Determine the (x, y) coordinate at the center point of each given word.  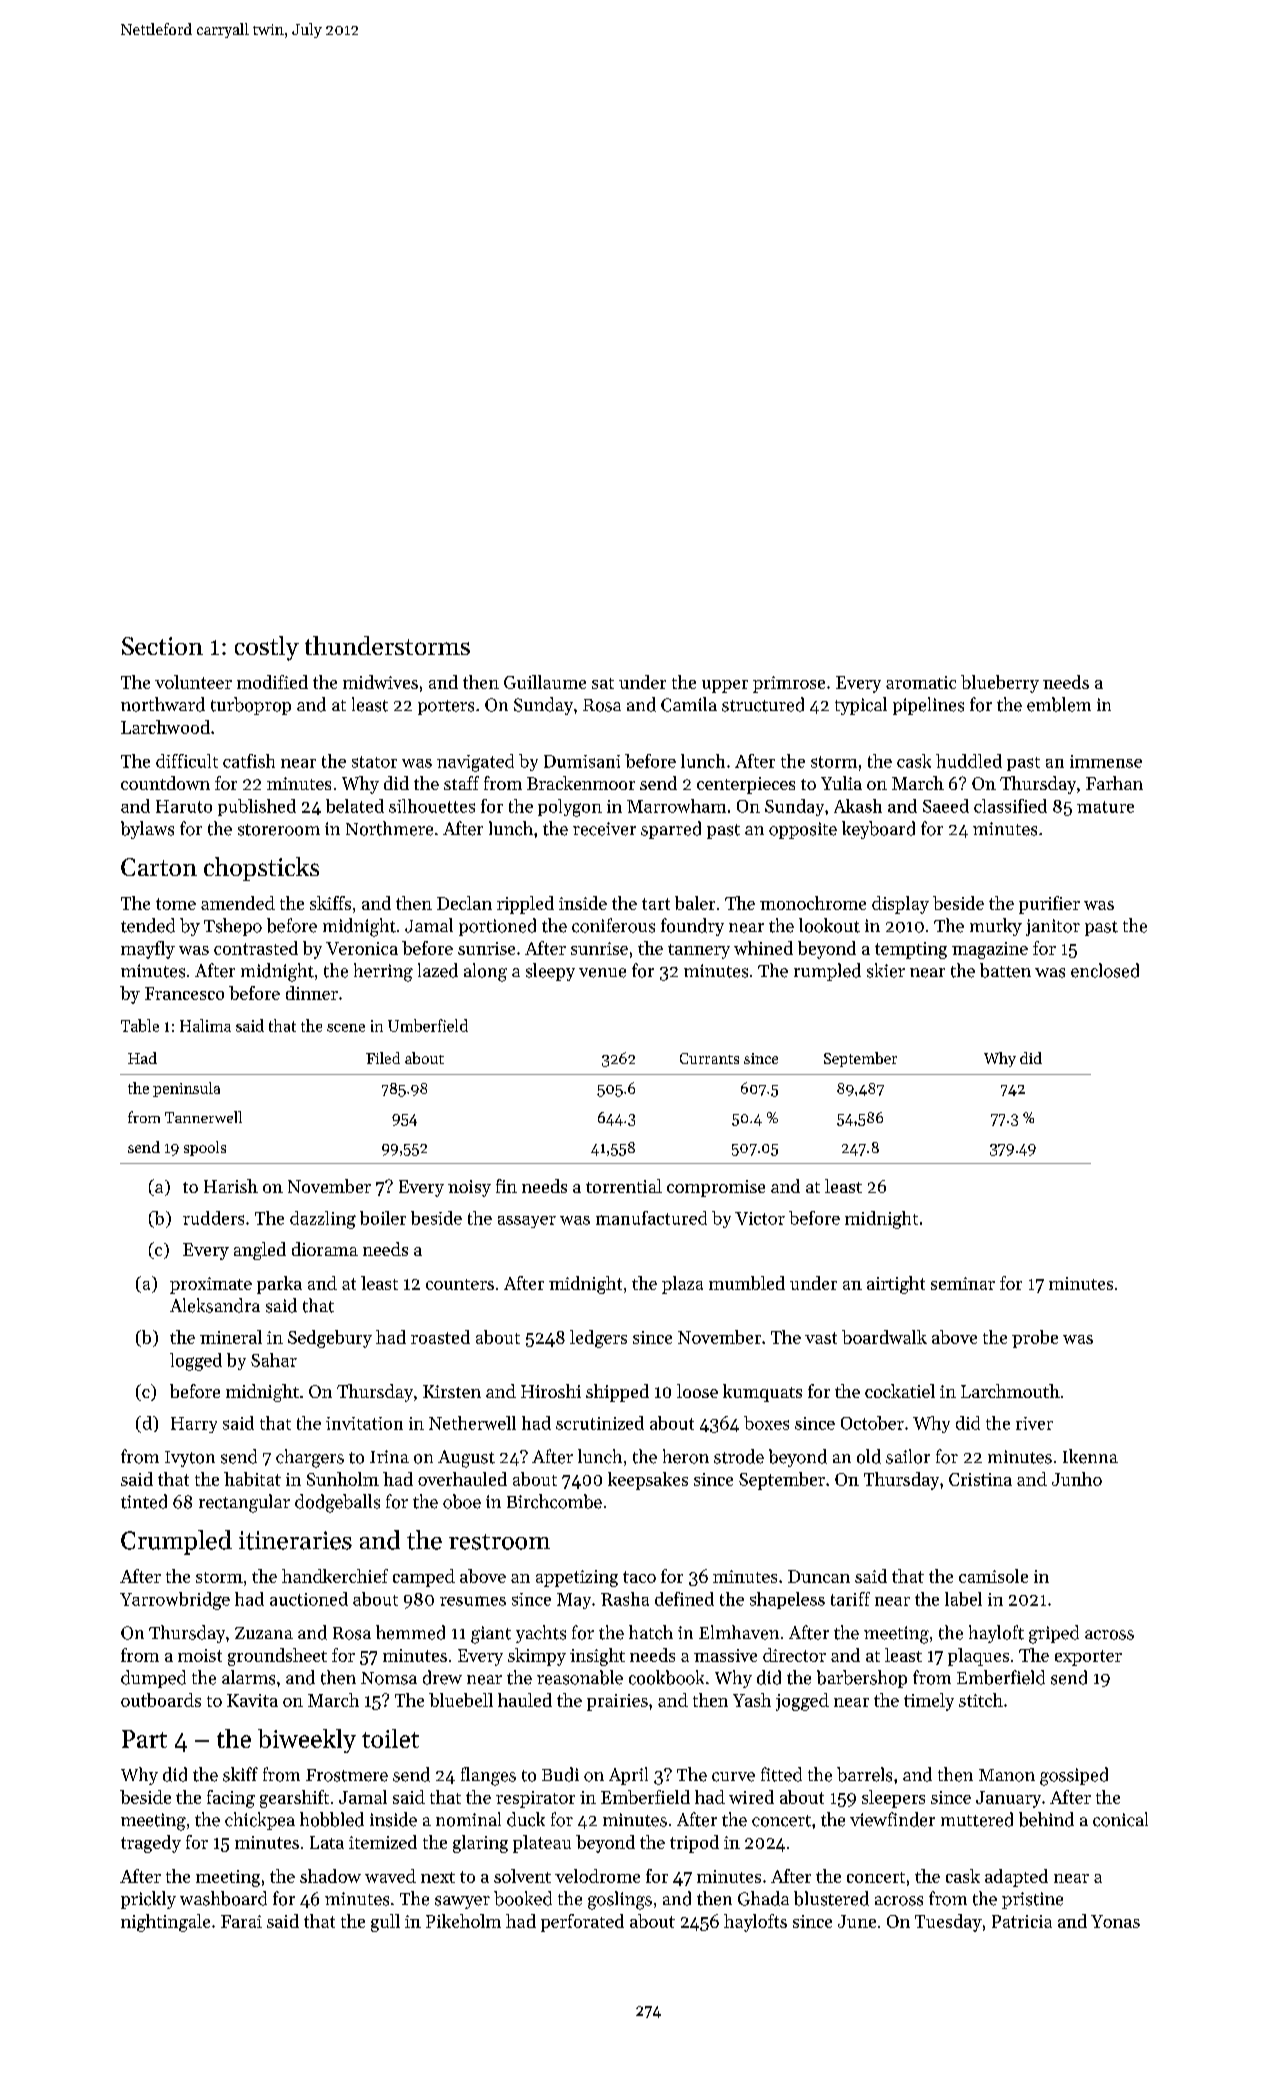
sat (603, 683)
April (628, 1776)
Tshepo (233, 927)
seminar (963, 1283)
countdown (165, 783)
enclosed (1105, 970)
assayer (527, 1222)
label (963, 1599)
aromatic (921, 682)
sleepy (550, 972)
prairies (617, 1702)
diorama (325, 1249)
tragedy (151, 1844)
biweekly (307, 1741)
